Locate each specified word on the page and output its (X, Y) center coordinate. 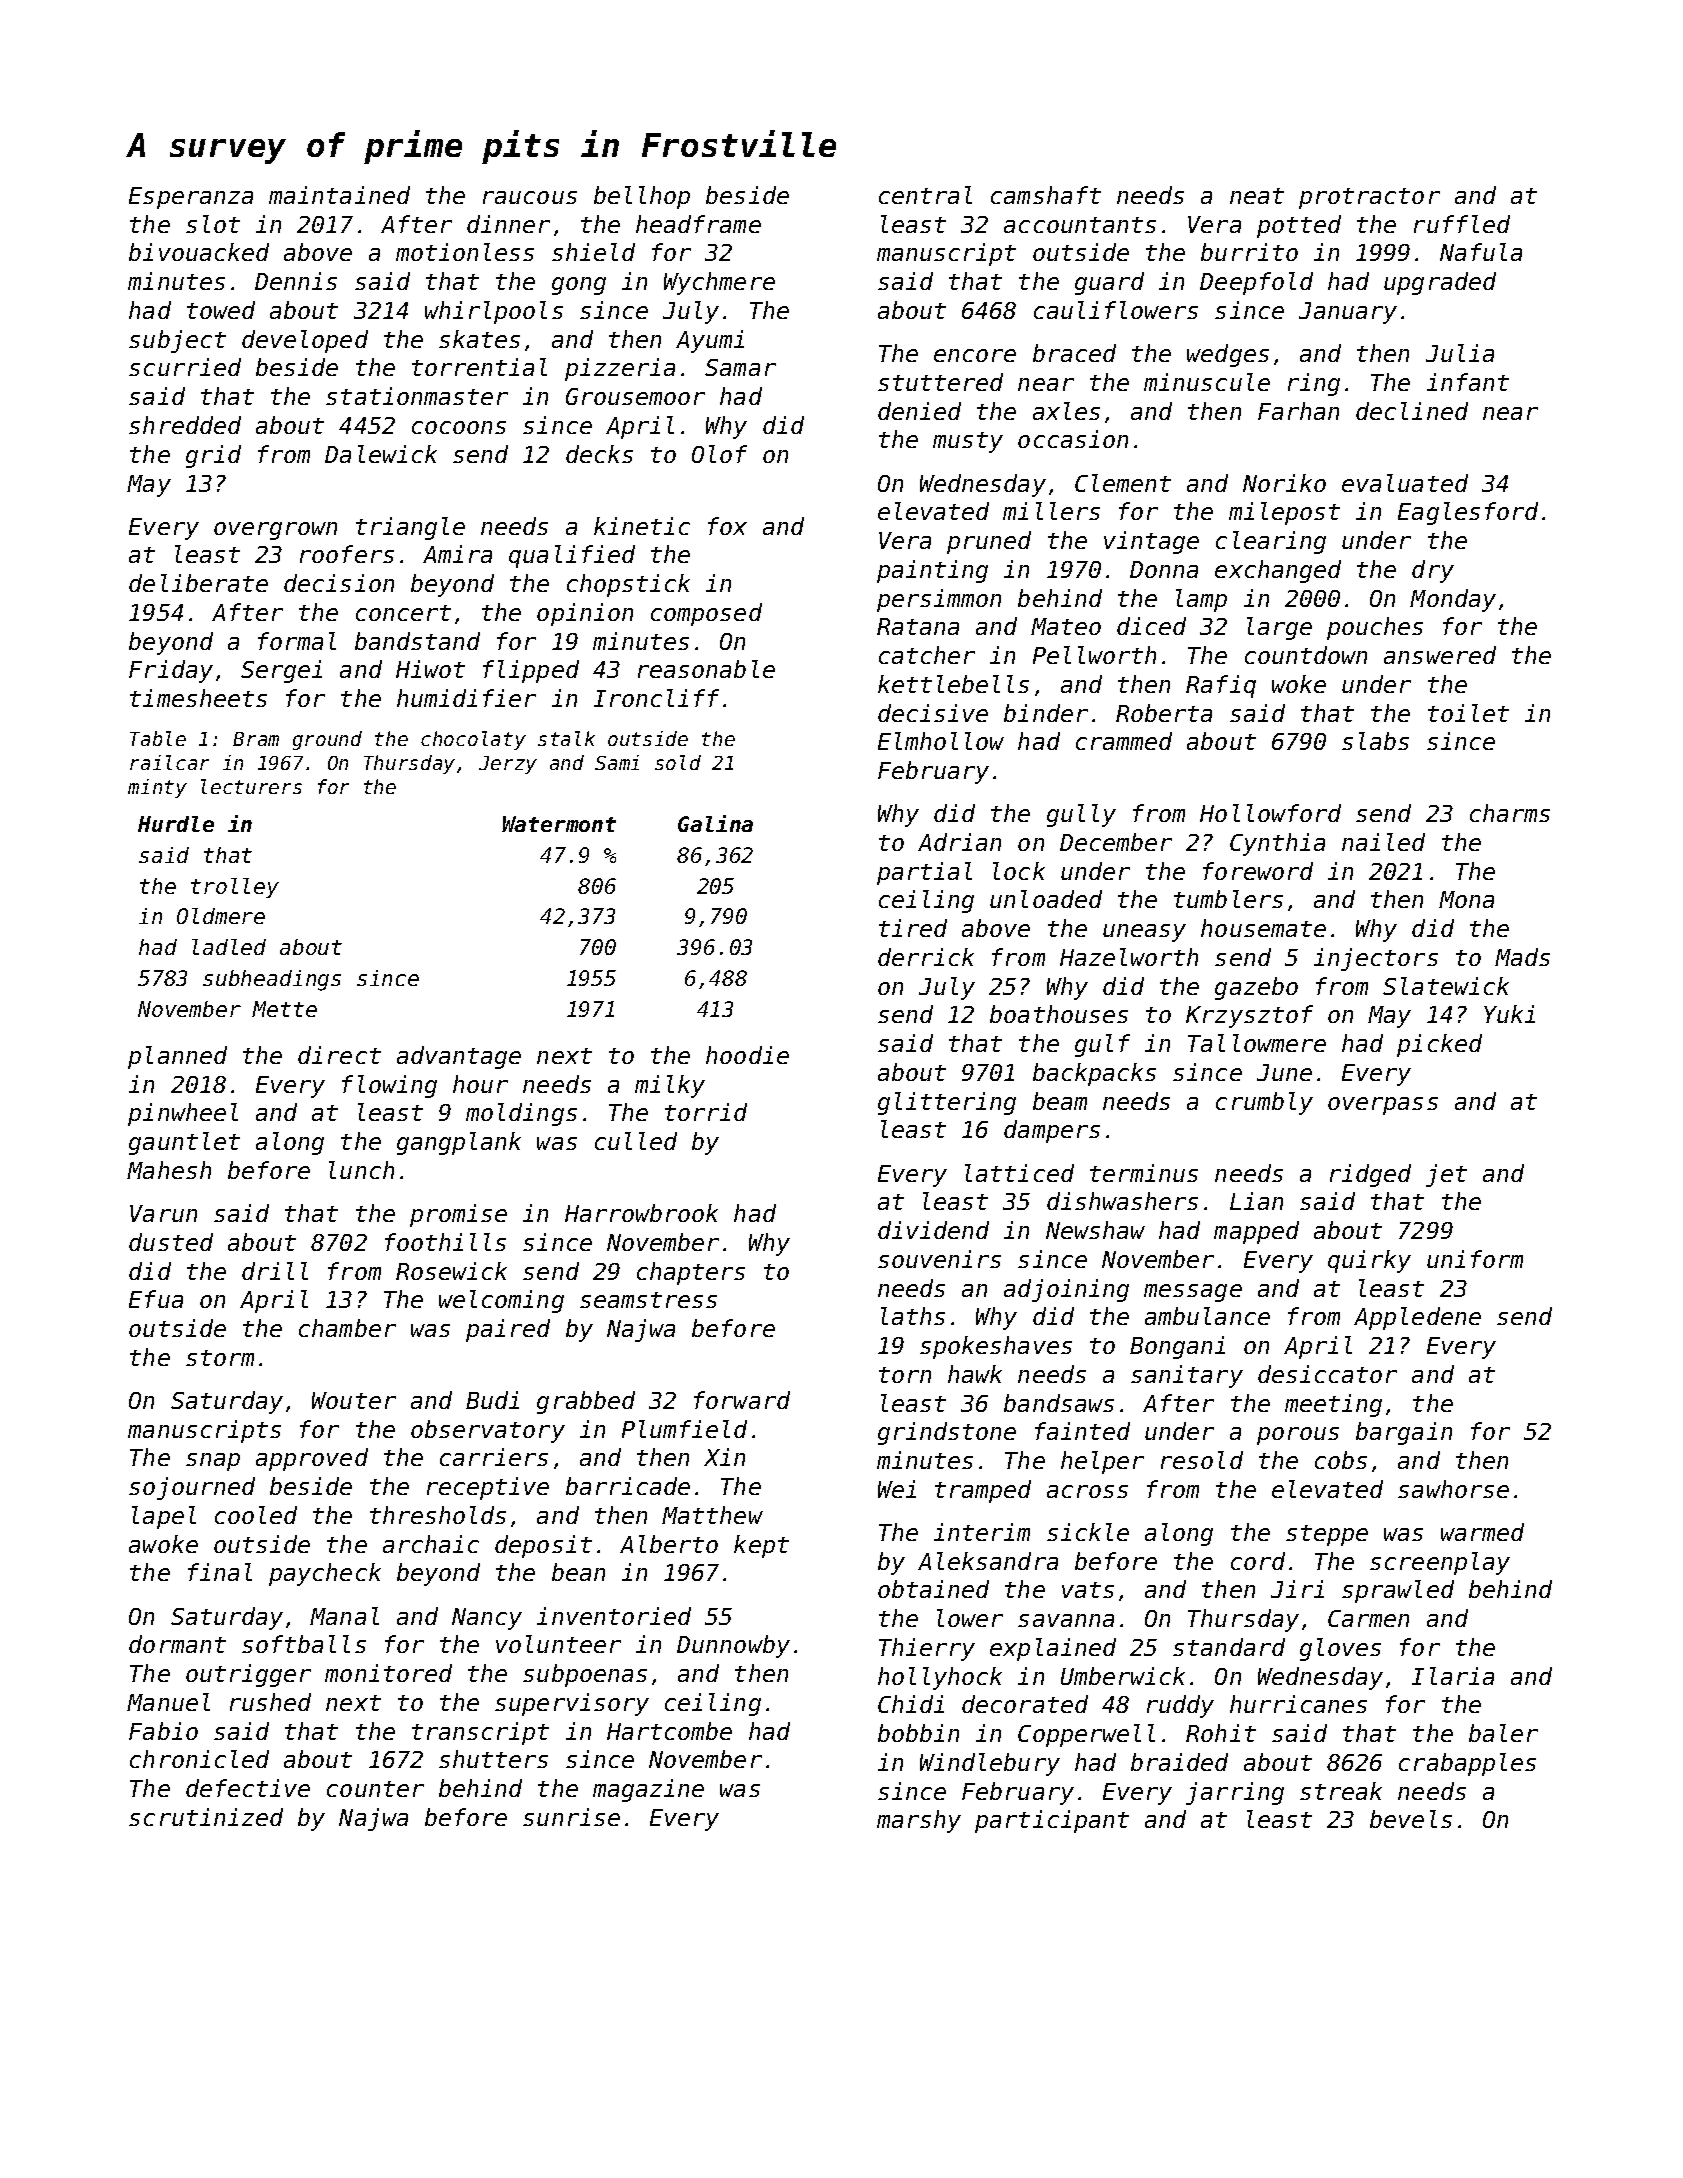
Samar (740, 367)
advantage (459, 1057)
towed (221, 310)
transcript (480, 1733)
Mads (1522, 957)
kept (761, 1546)
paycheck (325, 1574)
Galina (715, 823)
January (1348, 313)
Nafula (1481, 252)
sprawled (1398, 1591)
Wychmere (719, 283)
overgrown (275, 531)
